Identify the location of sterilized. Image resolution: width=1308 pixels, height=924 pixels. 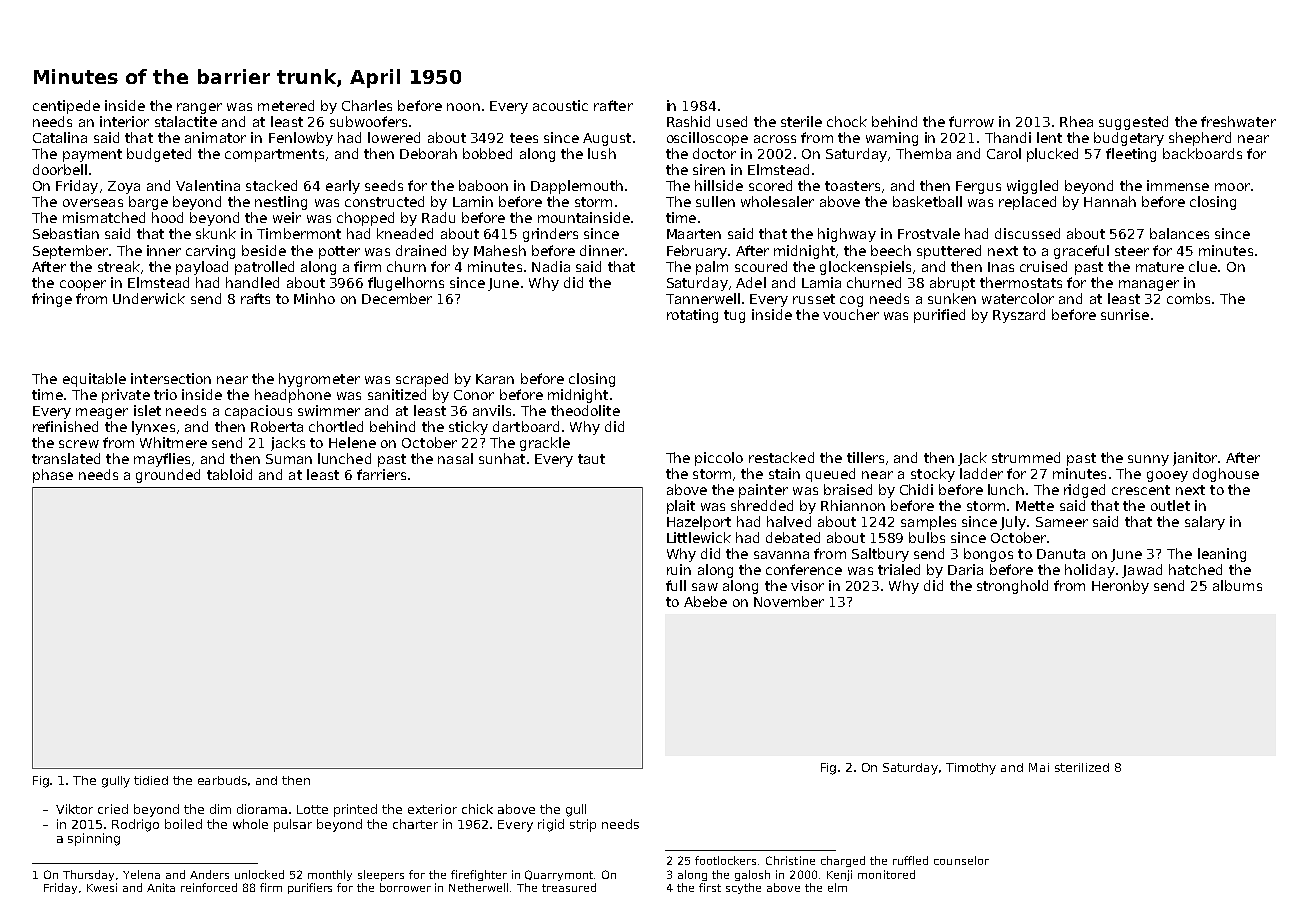
(1082, 767).
